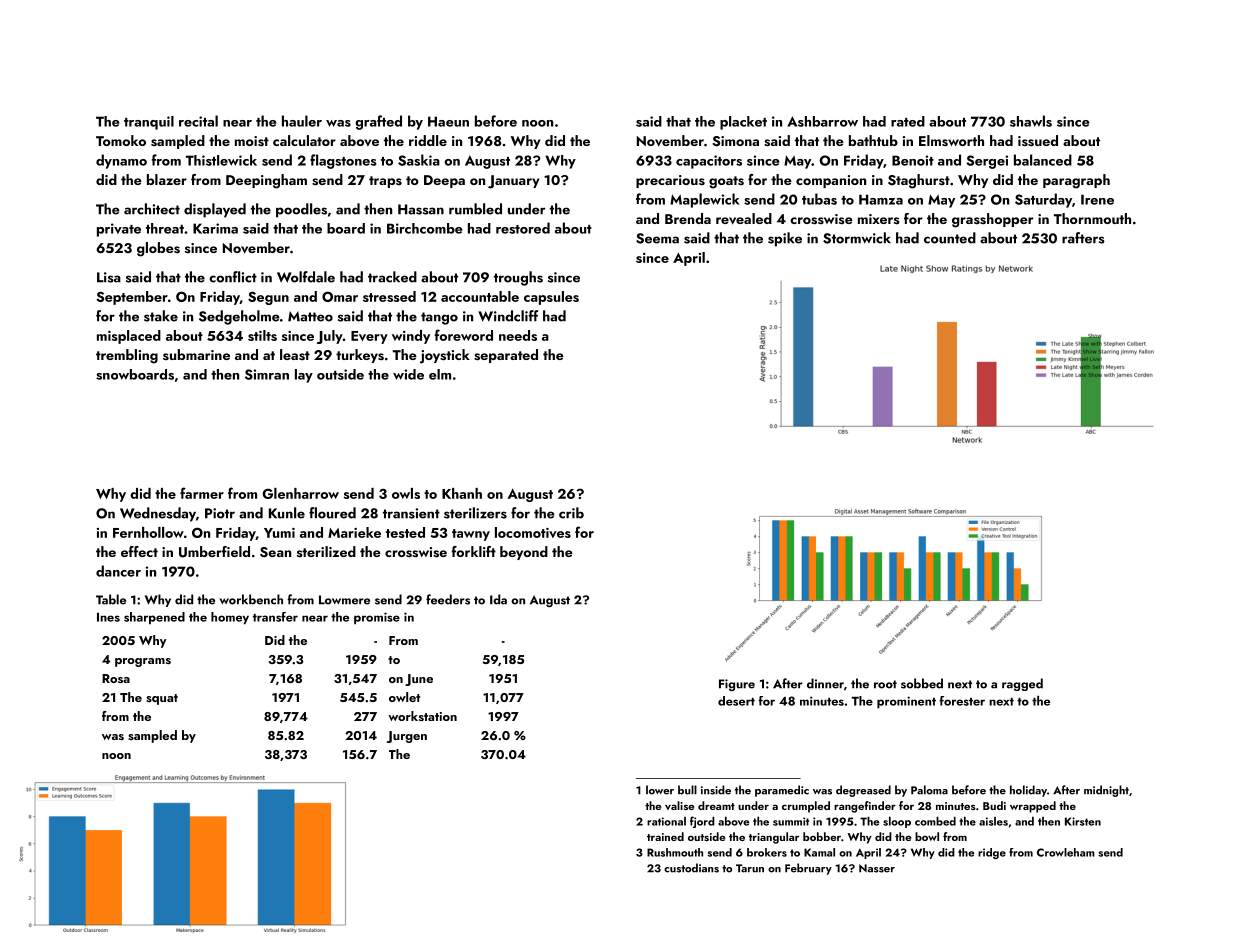  Describe the element at coordinates (691, 868) in the screenshot. I see `custodians` at that location.
